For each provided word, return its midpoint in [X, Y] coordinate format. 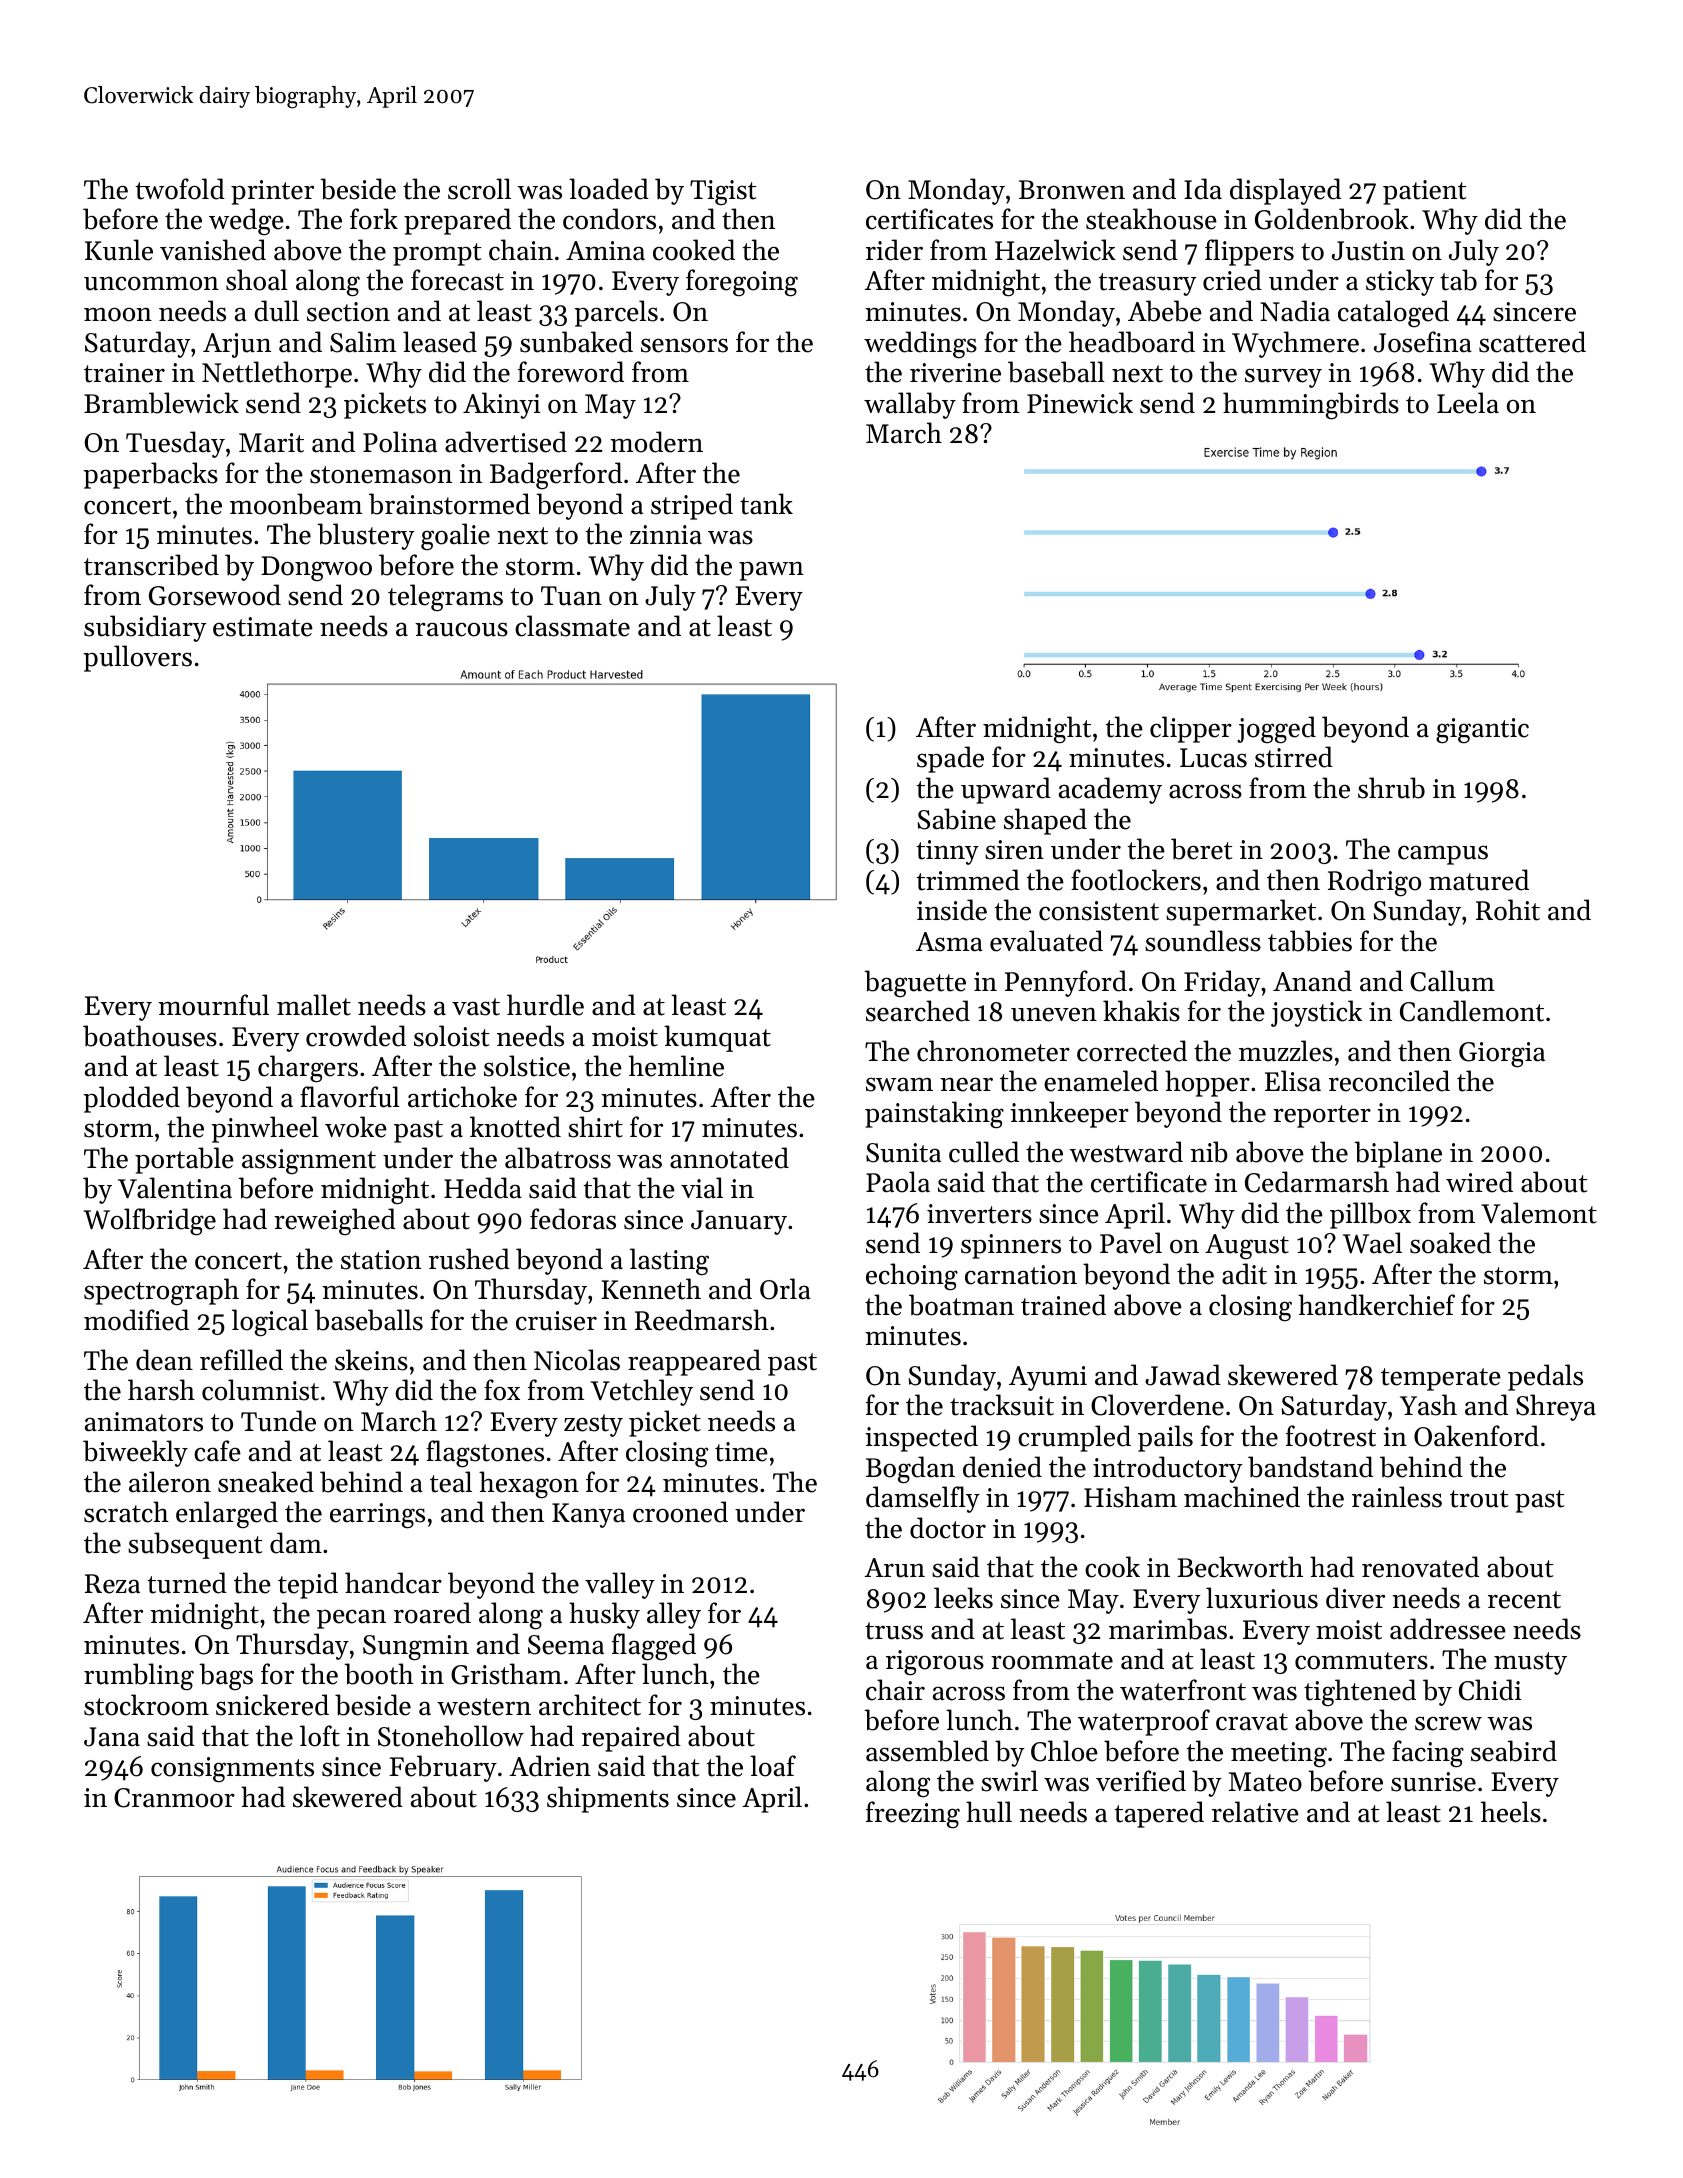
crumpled [1074, 1438]
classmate [572, 626]
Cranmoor [174, 1798]
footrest [1331, 1436]
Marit [271, 443]
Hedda [483, 1188]
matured [1479, 880]
